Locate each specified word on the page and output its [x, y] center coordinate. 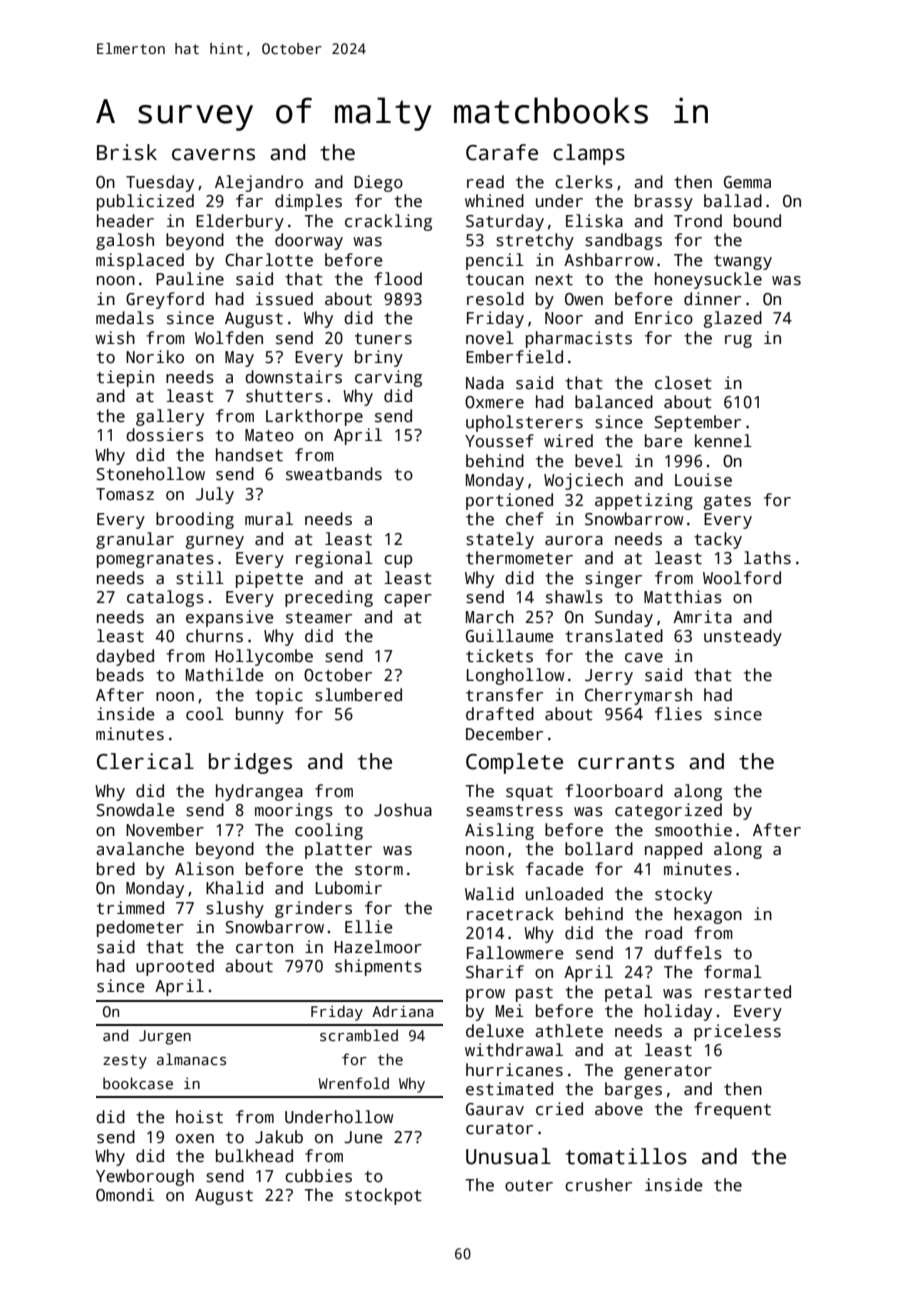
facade [554, 869]
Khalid [234, 888]
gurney [215, 542]
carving [388, 378]
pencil [495, 261]
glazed [733, 319]
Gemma [747, 182]
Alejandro [259, 183]
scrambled [359, 1035]
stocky [683, 895]
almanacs [191, 1059]
